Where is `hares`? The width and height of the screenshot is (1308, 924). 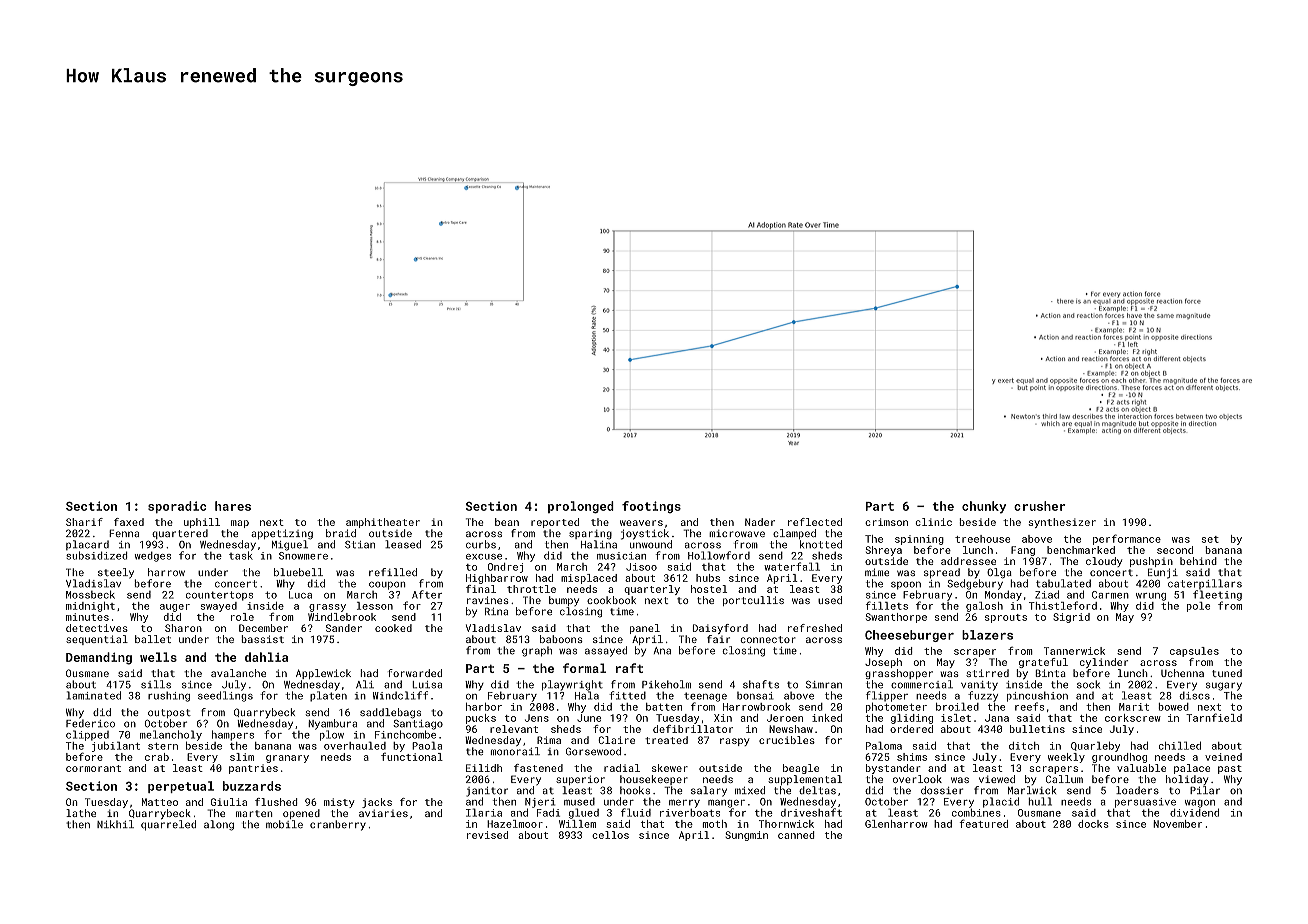
hares is located at coordinates (233, 506).
